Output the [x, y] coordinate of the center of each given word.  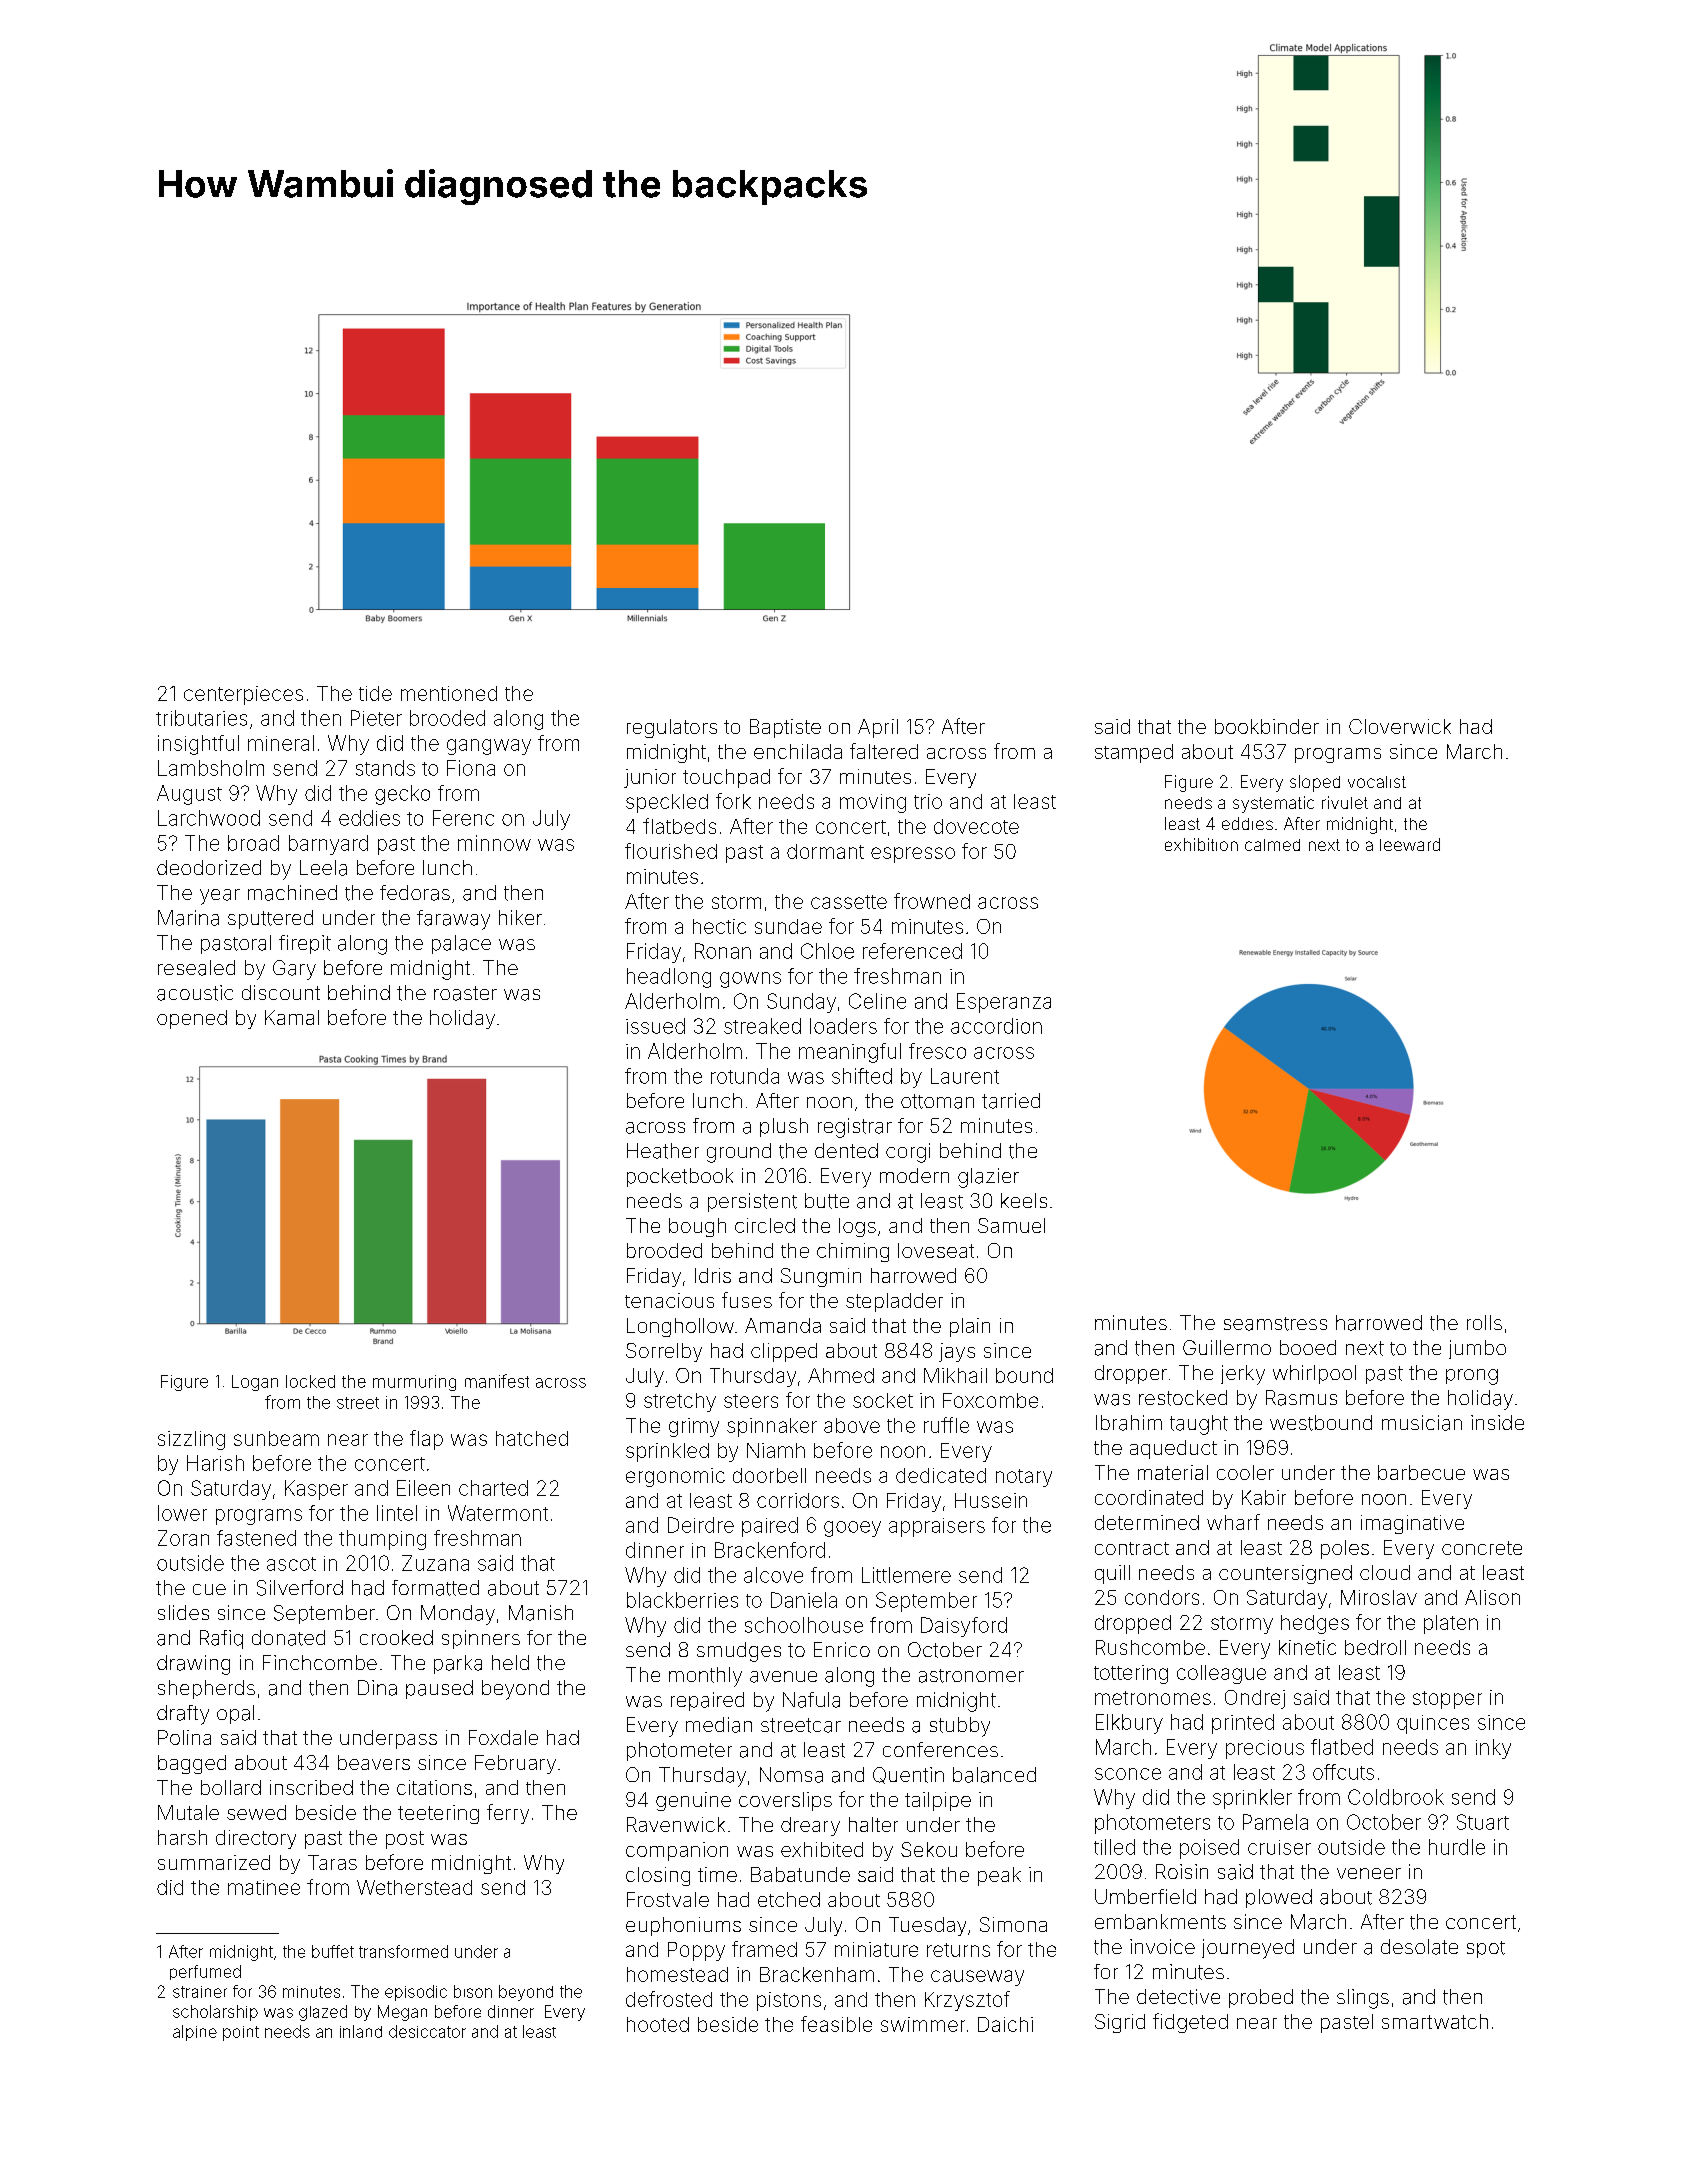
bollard [231, 1787]
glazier [988, 1178]
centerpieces [243, 695]
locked [310, 1381]
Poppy [696, 1951]
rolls [1484, 1322]
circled [765, 1225]
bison [473, 1991]
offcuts [1343, 1772]
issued [655, 1026]
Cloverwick [1400, 726]
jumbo [1477, 1349]
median [719, 1725]
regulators [672, 728]
